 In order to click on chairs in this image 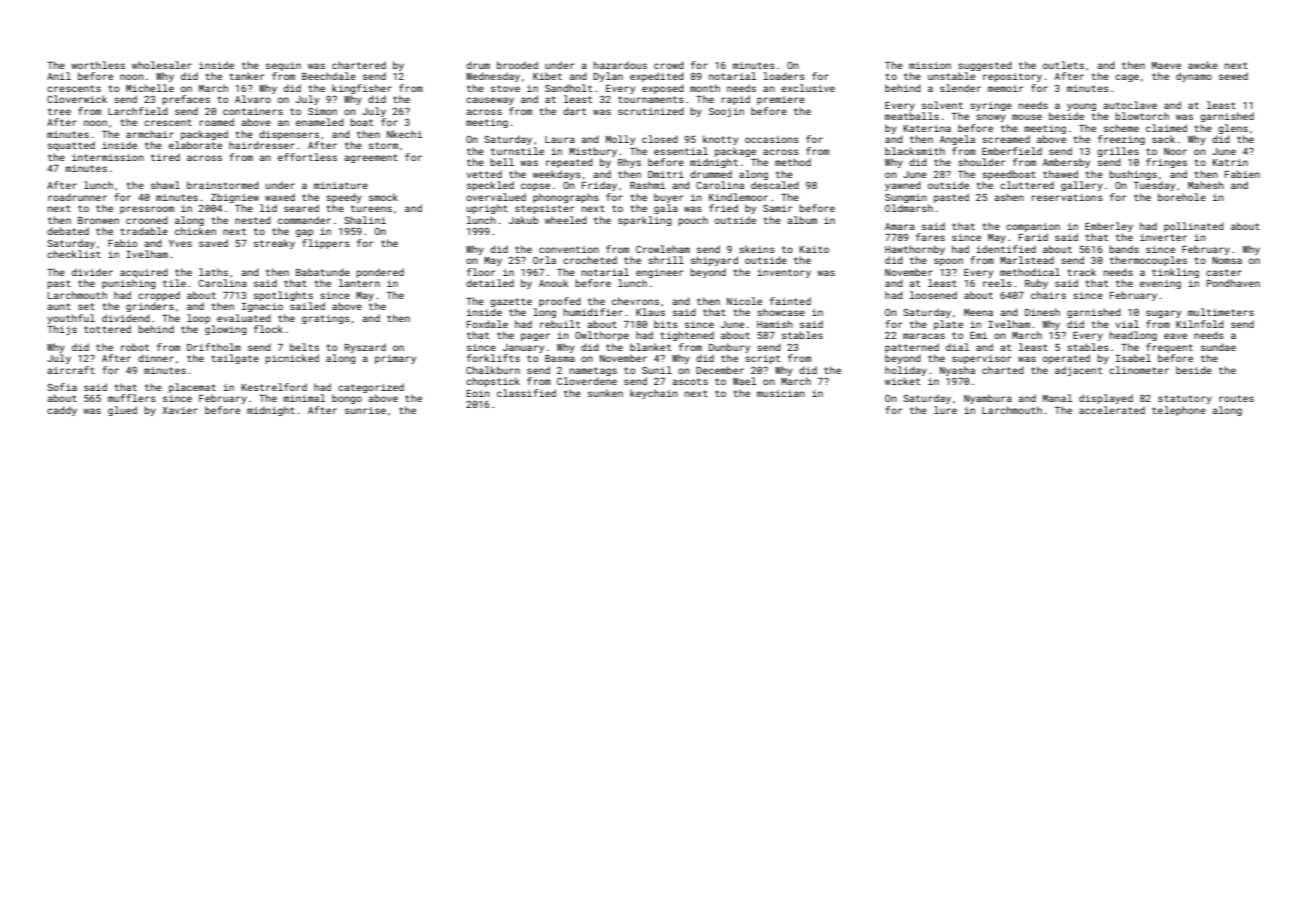, I will do `click(1048, 295)`.
